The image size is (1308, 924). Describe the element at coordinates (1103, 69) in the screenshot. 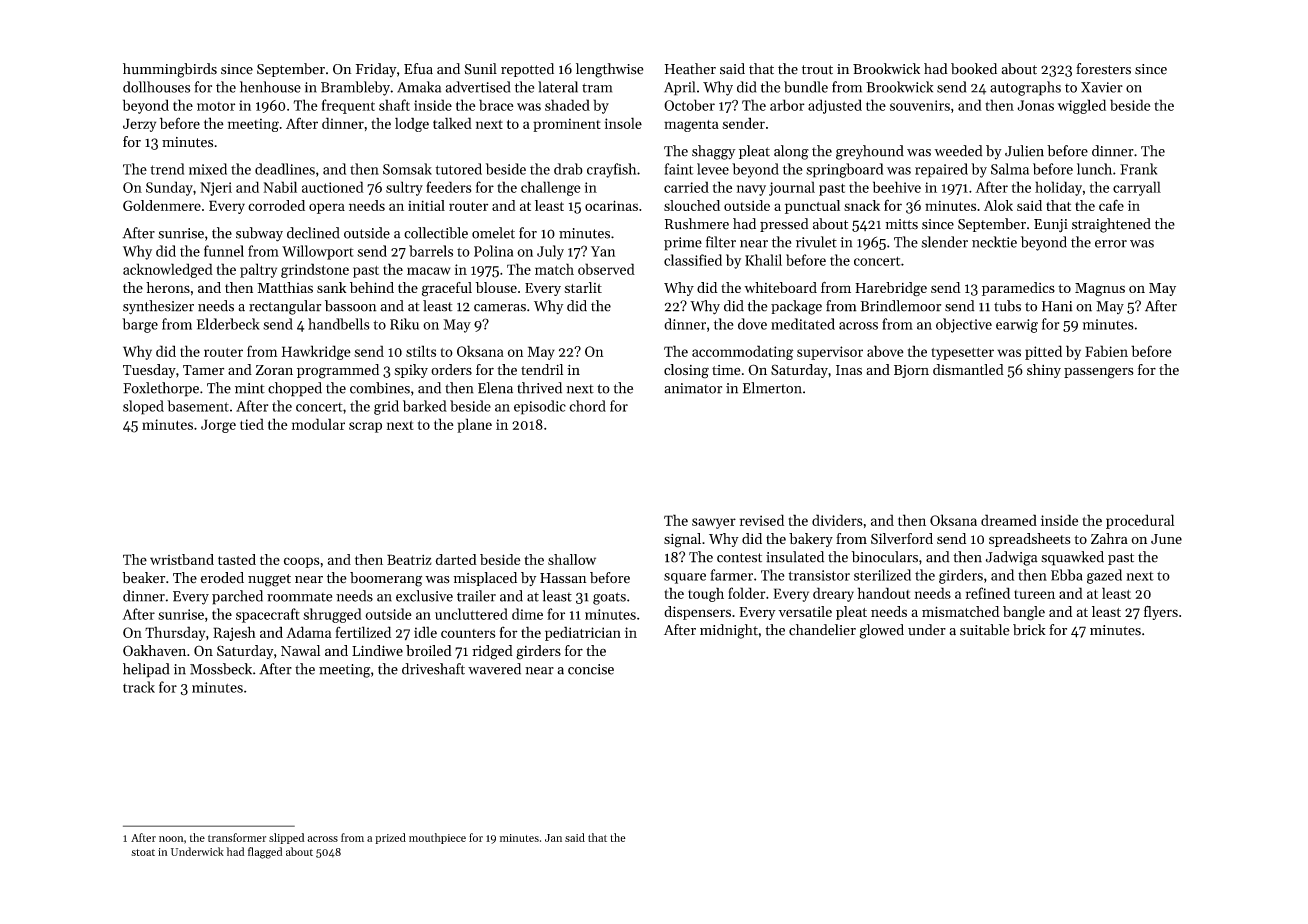

I see `foresters` at that location.
